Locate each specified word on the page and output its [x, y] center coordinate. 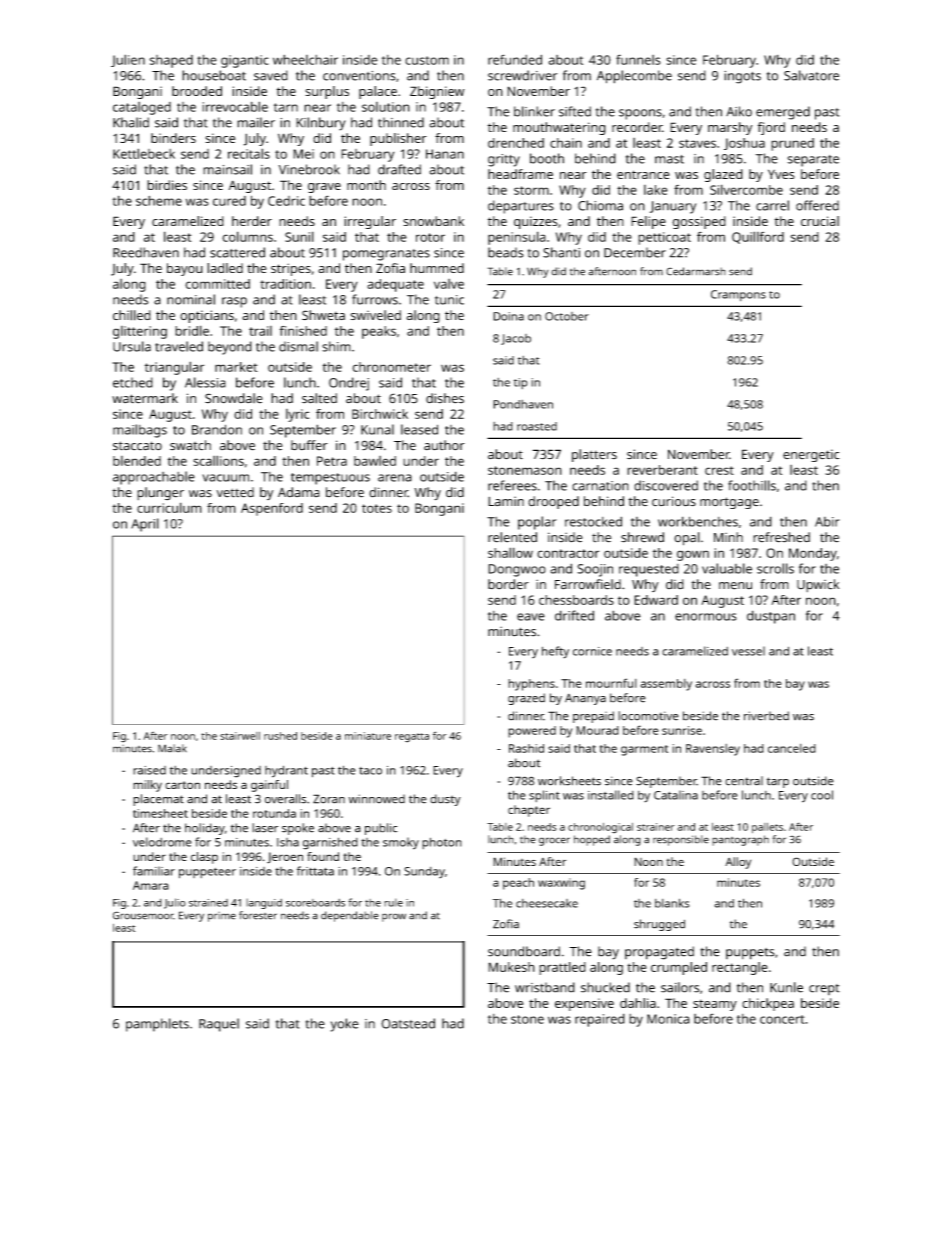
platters [594, 455]
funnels [638, 59]
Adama [299, 492]
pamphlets [157, 1025]
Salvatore [811, 75]
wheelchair [305, 60]
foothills [752, 485]
